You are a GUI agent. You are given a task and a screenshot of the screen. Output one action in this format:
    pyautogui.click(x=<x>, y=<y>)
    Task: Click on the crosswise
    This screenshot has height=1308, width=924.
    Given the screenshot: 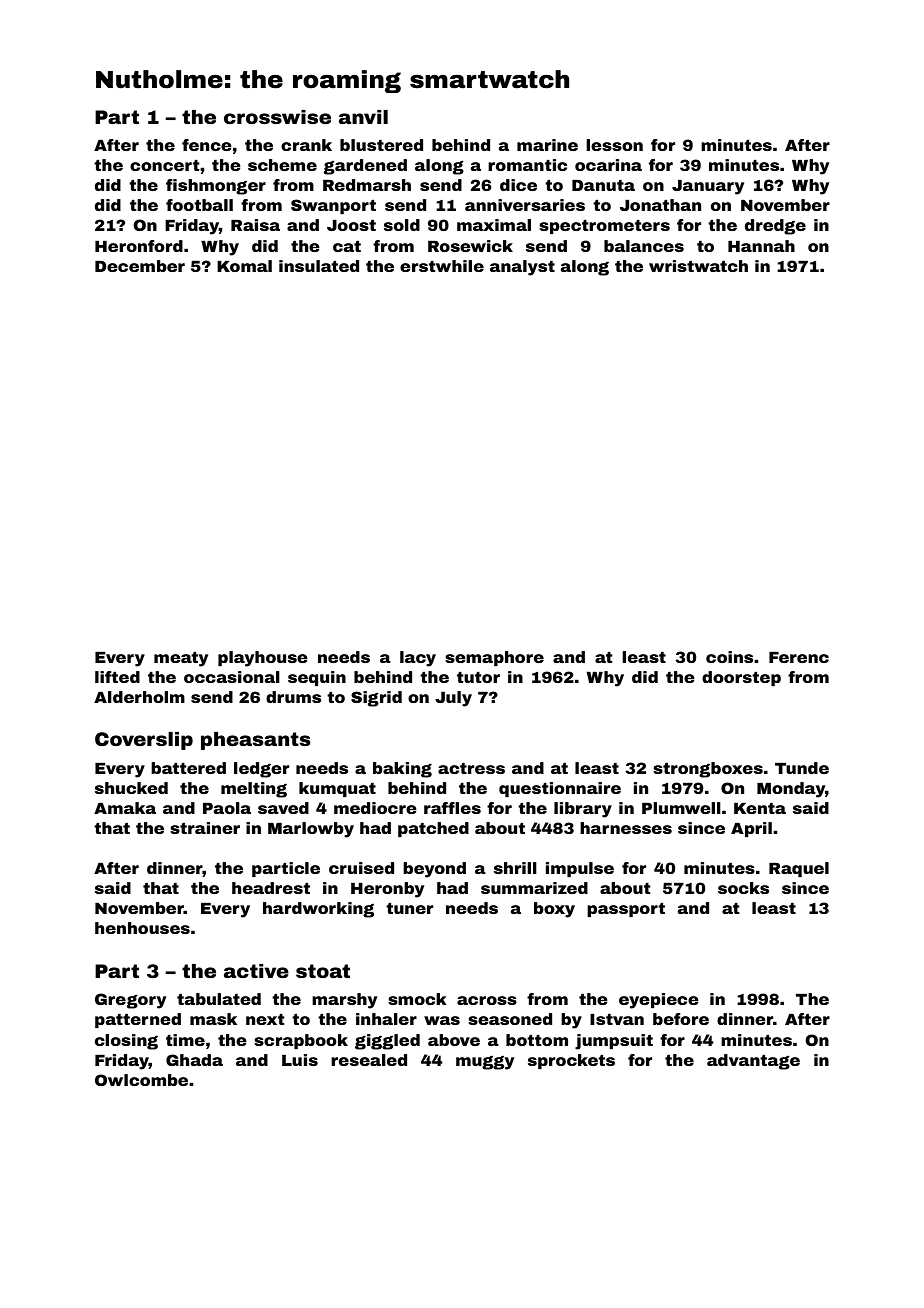 What is the action you would take?
    pyautogui.click(x=277, y=117)
